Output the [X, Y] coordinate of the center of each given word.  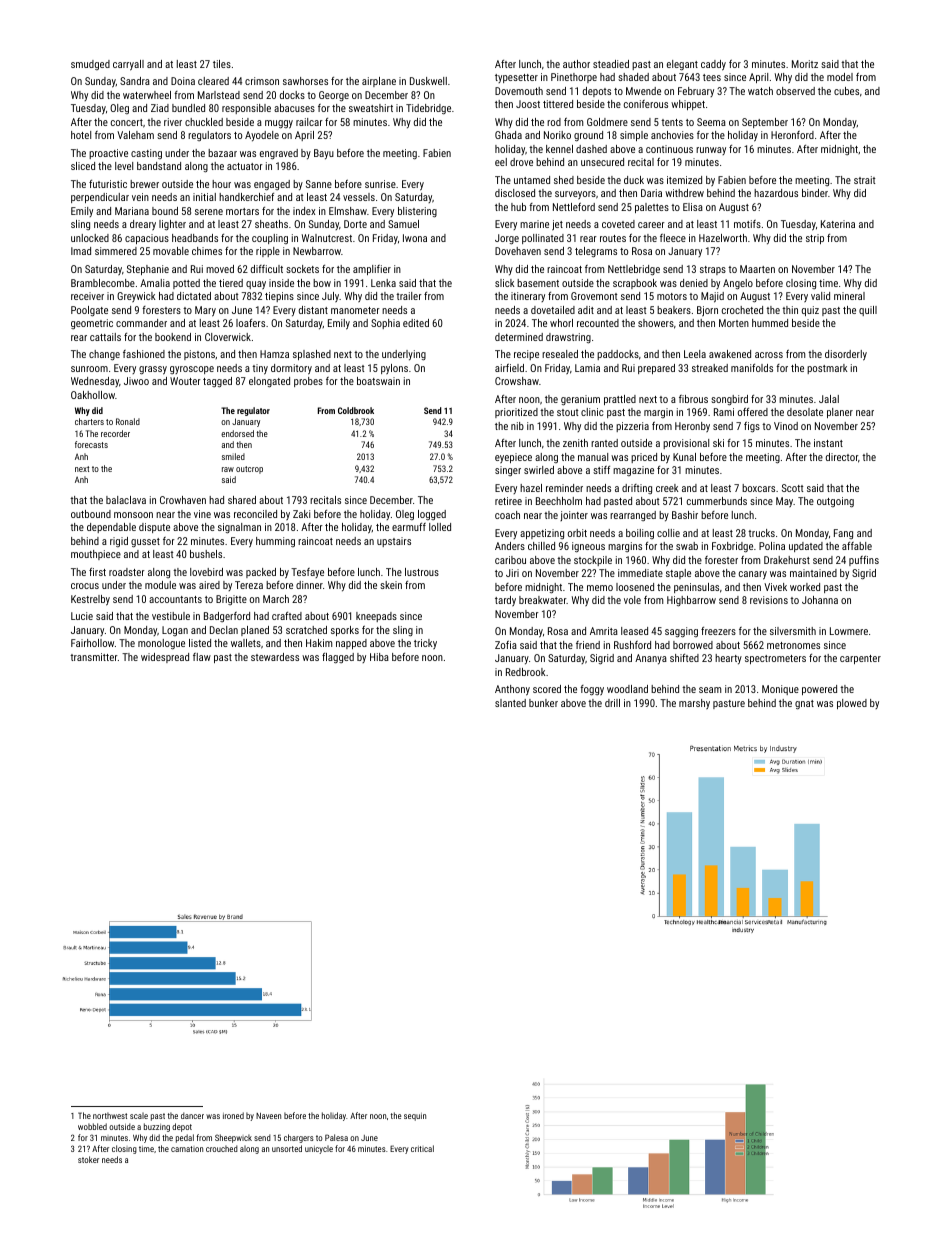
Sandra [135, 81]
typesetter [516, 78]
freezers [718, 631]
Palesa [336, 1137]
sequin [415, 1117]
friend [588, 645]
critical [422, 1148]
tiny [260, 369]
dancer [192, 1115]
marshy [694, 704]
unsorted [287, 1148]
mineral [849, 296]
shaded [633, 77]
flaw [202, 657]
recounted [598, 323]
